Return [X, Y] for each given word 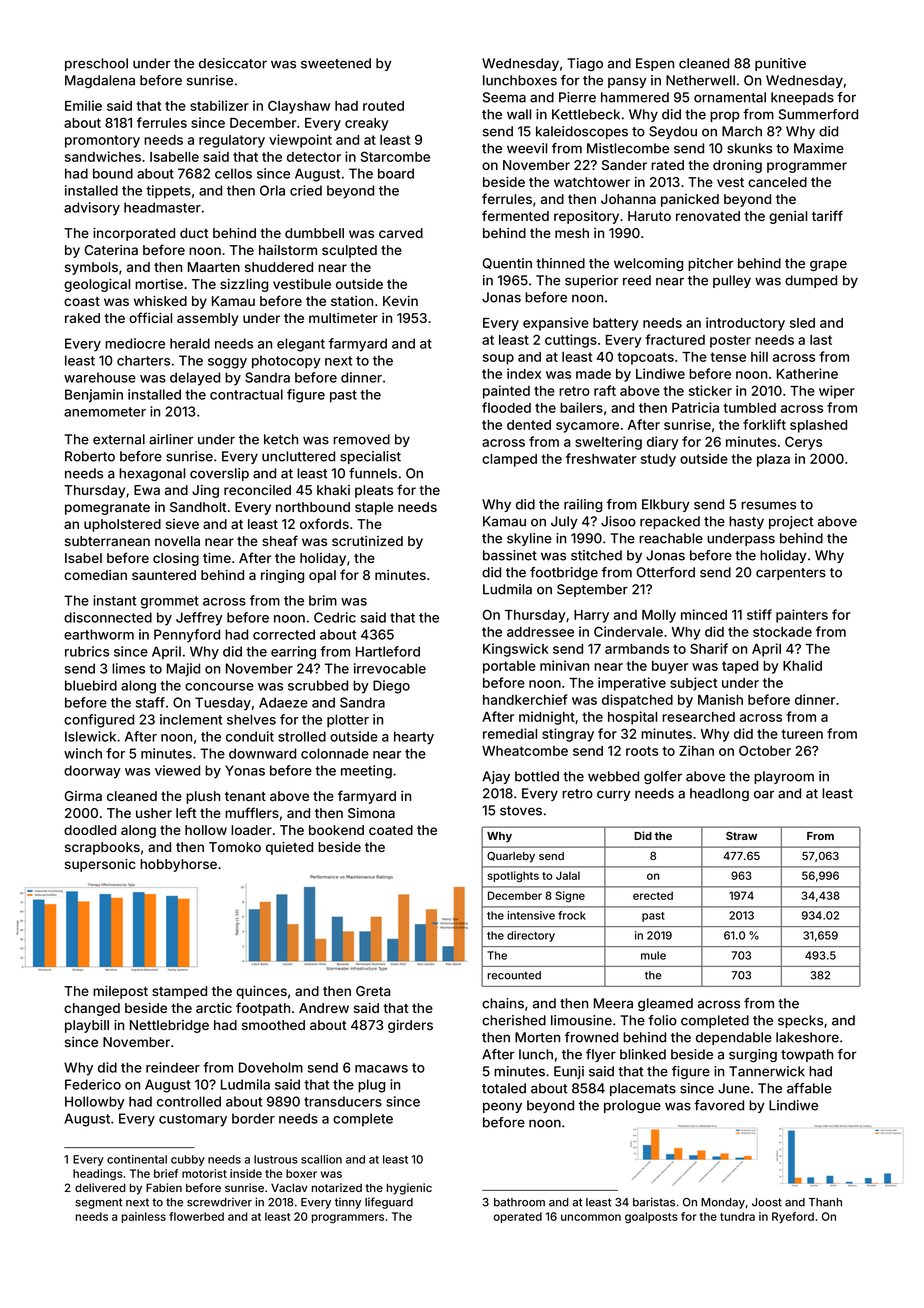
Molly [659, 616]
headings [98, 1175]
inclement [191, 719]
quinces [261, 992]
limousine [581, 1020]
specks [800, 1021]
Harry [591, 616]
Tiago [585, 64]
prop [725, 116]
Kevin [400, 301]
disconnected [108, 617]
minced [704, 614]
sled [802, 323]
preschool [96, 64]
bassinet [510, 555]
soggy [227, 363]
